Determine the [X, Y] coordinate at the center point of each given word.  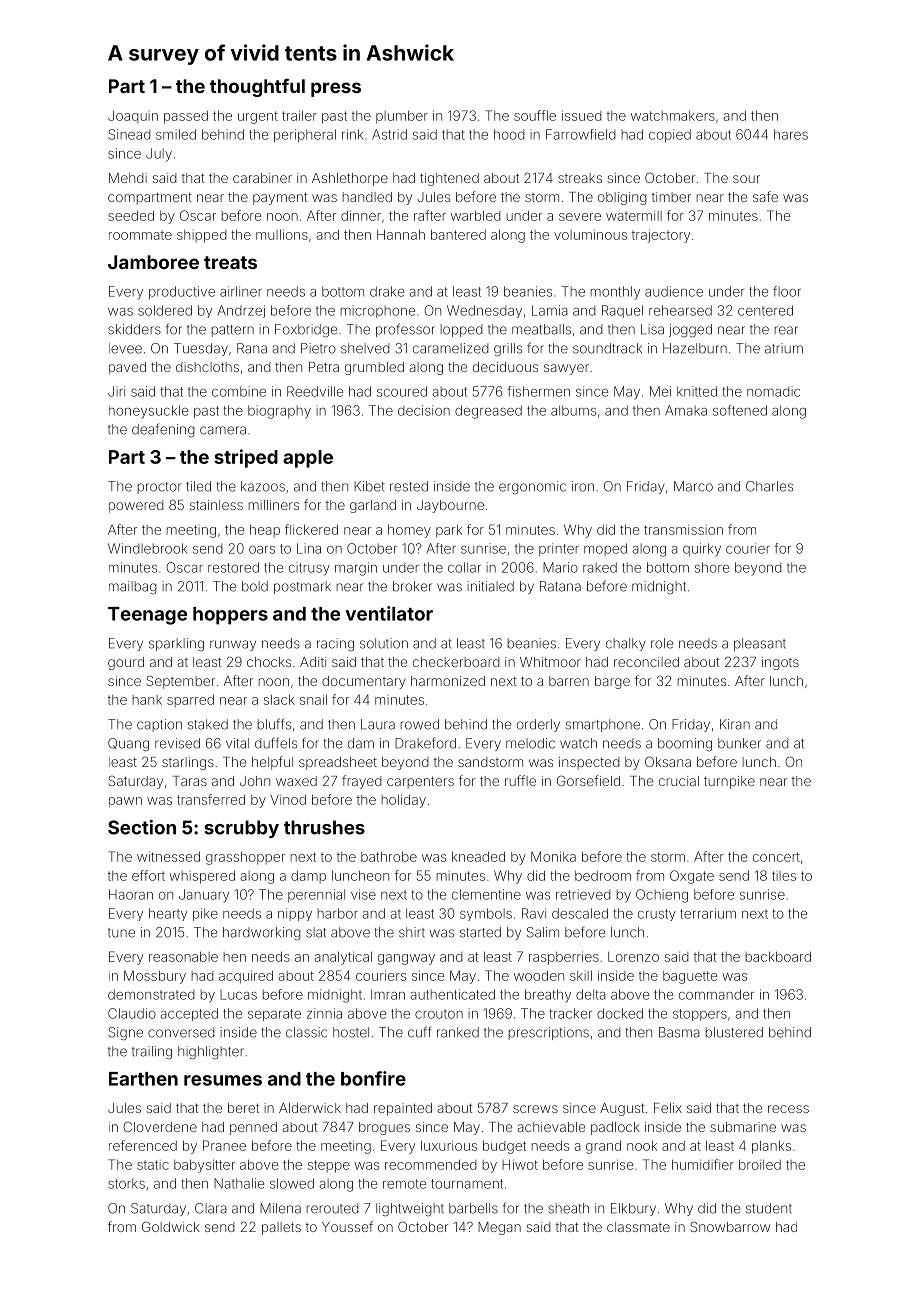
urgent [258, 117]
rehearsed [680, 310]
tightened [449, 179]
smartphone [603, 725]
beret [243, 1108]
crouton [439, 1014]
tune [121, 933]
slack [279, 699]
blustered [734, 1032]
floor [787, 291]
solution [384, 643]
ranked [458, 1032]
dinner [361, 215]
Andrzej [241, 311]
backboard [778, 956]
